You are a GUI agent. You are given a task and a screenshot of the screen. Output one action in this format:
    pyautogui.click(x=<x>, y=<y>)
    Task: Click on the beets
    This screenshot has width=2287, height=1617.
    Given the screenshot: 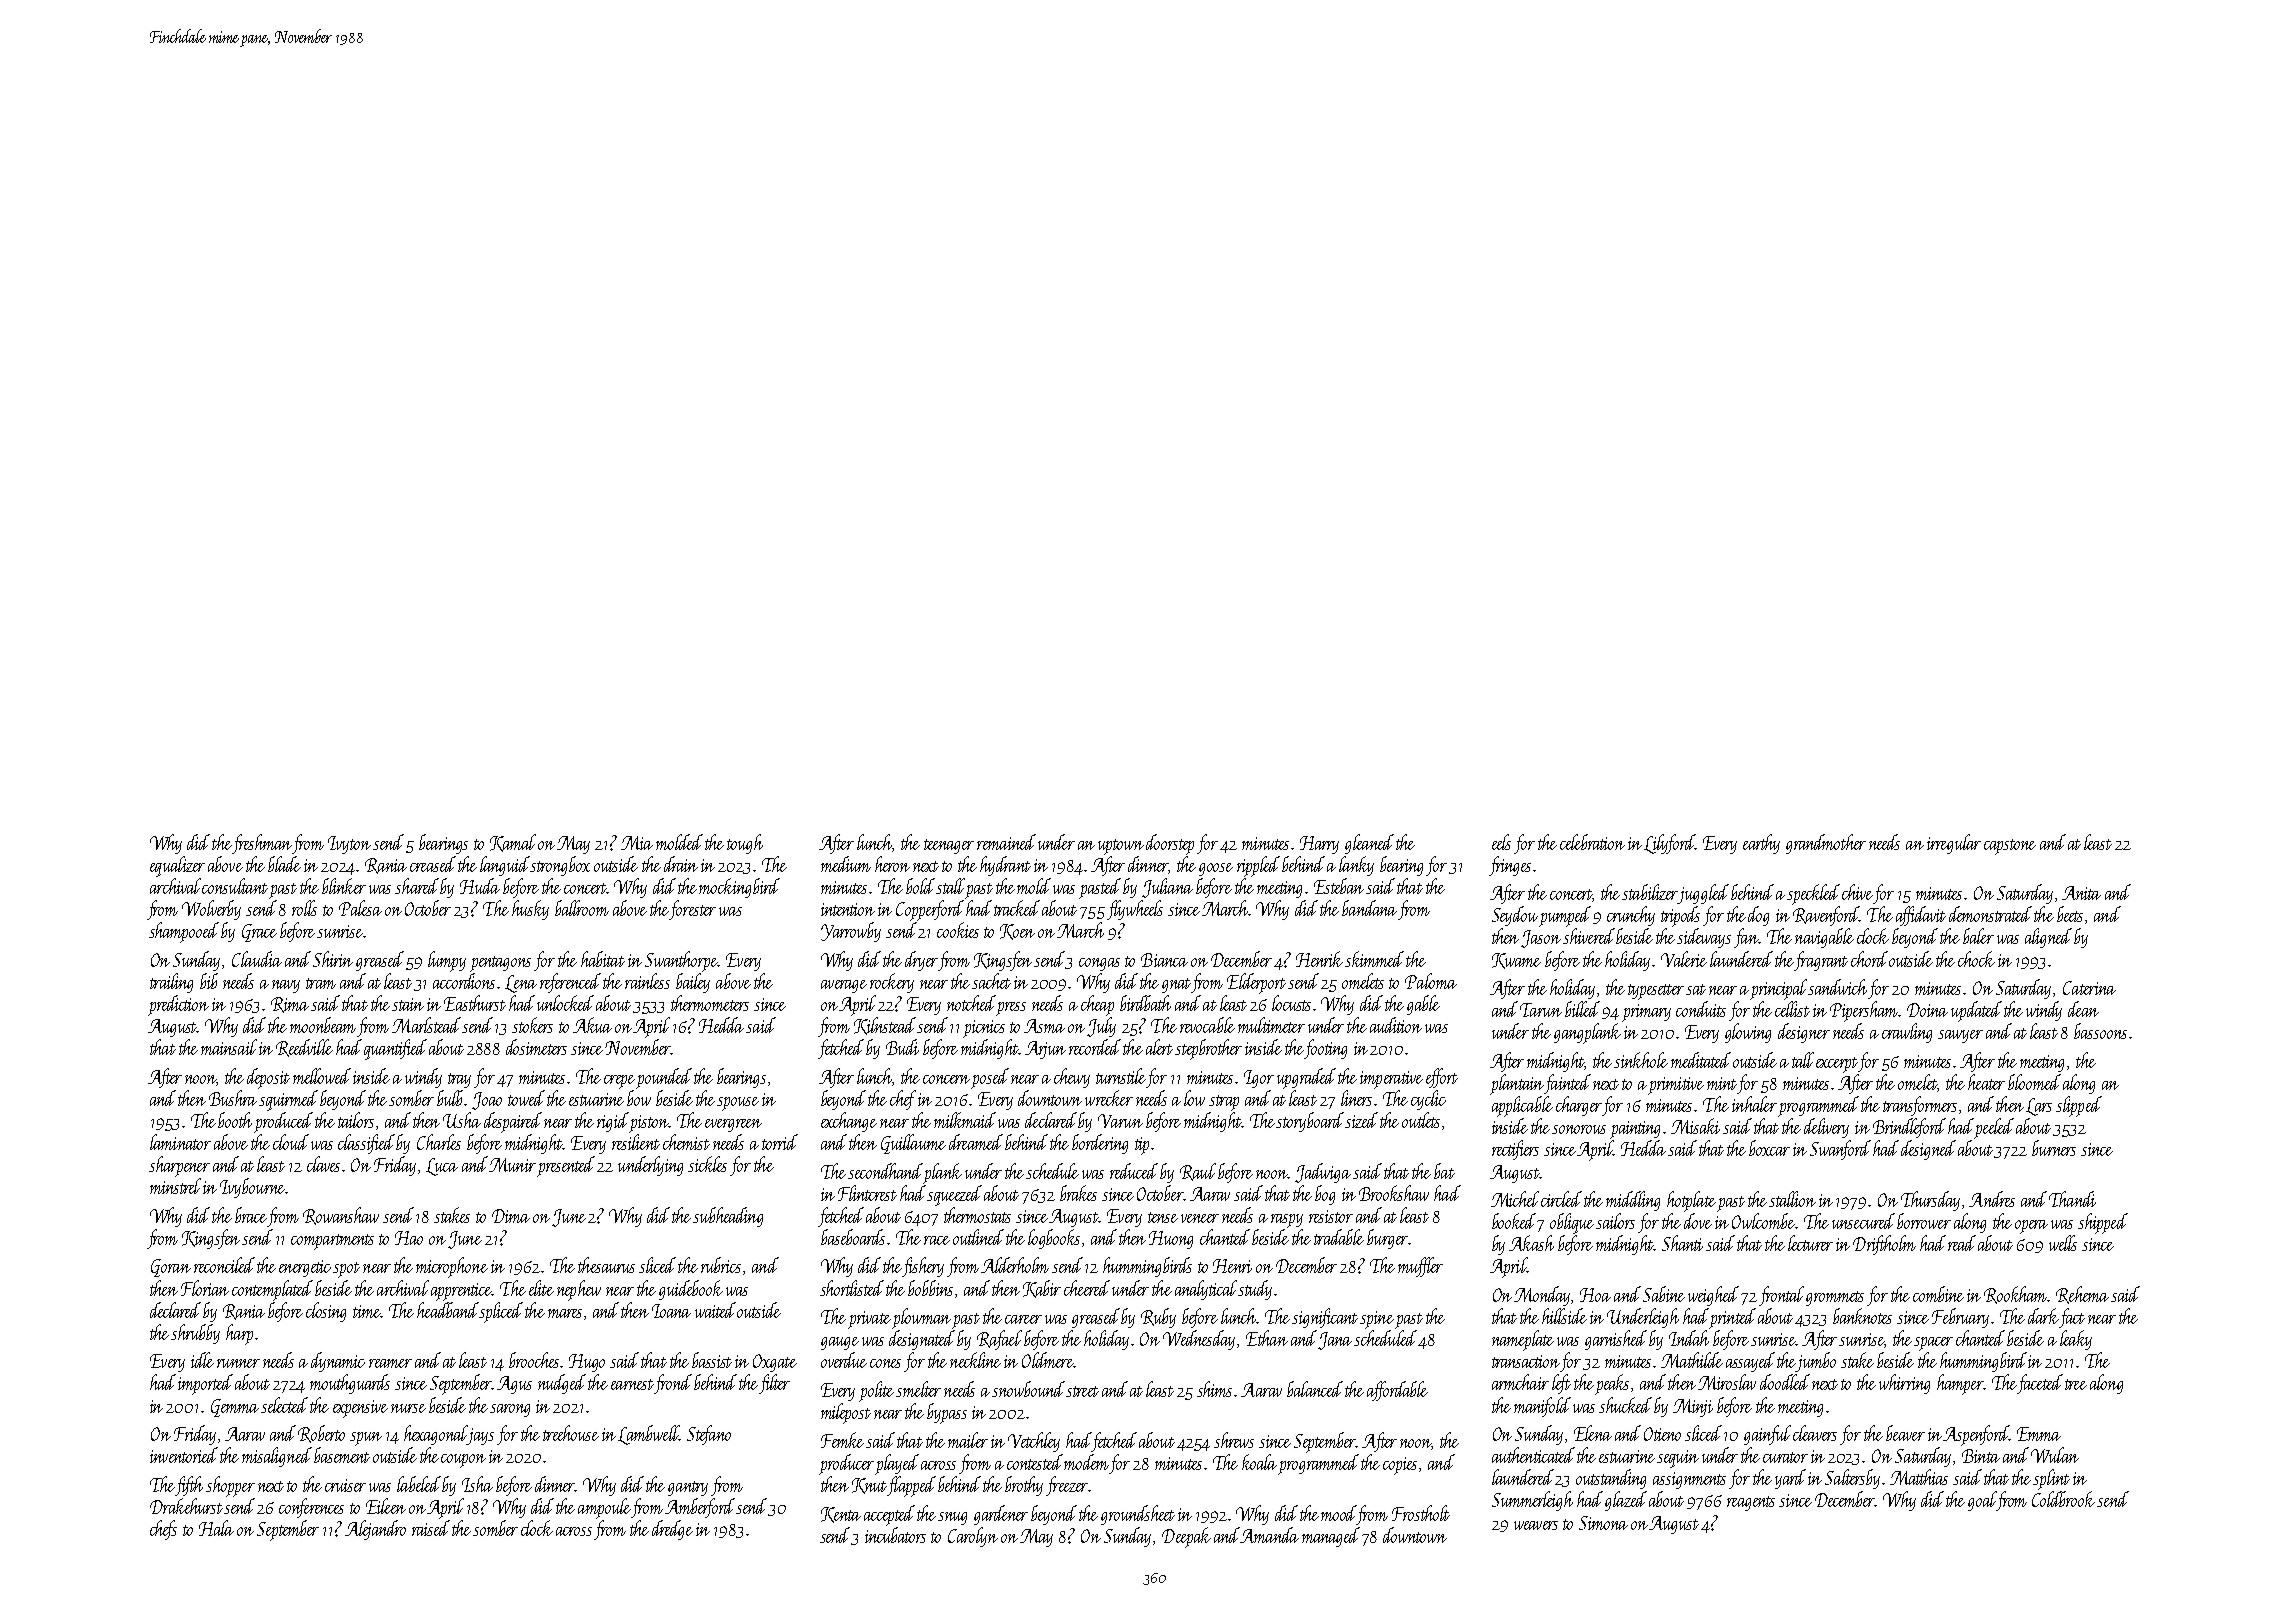 What is the action you would take?
    pyautogui.click(x=2070, y=914)
